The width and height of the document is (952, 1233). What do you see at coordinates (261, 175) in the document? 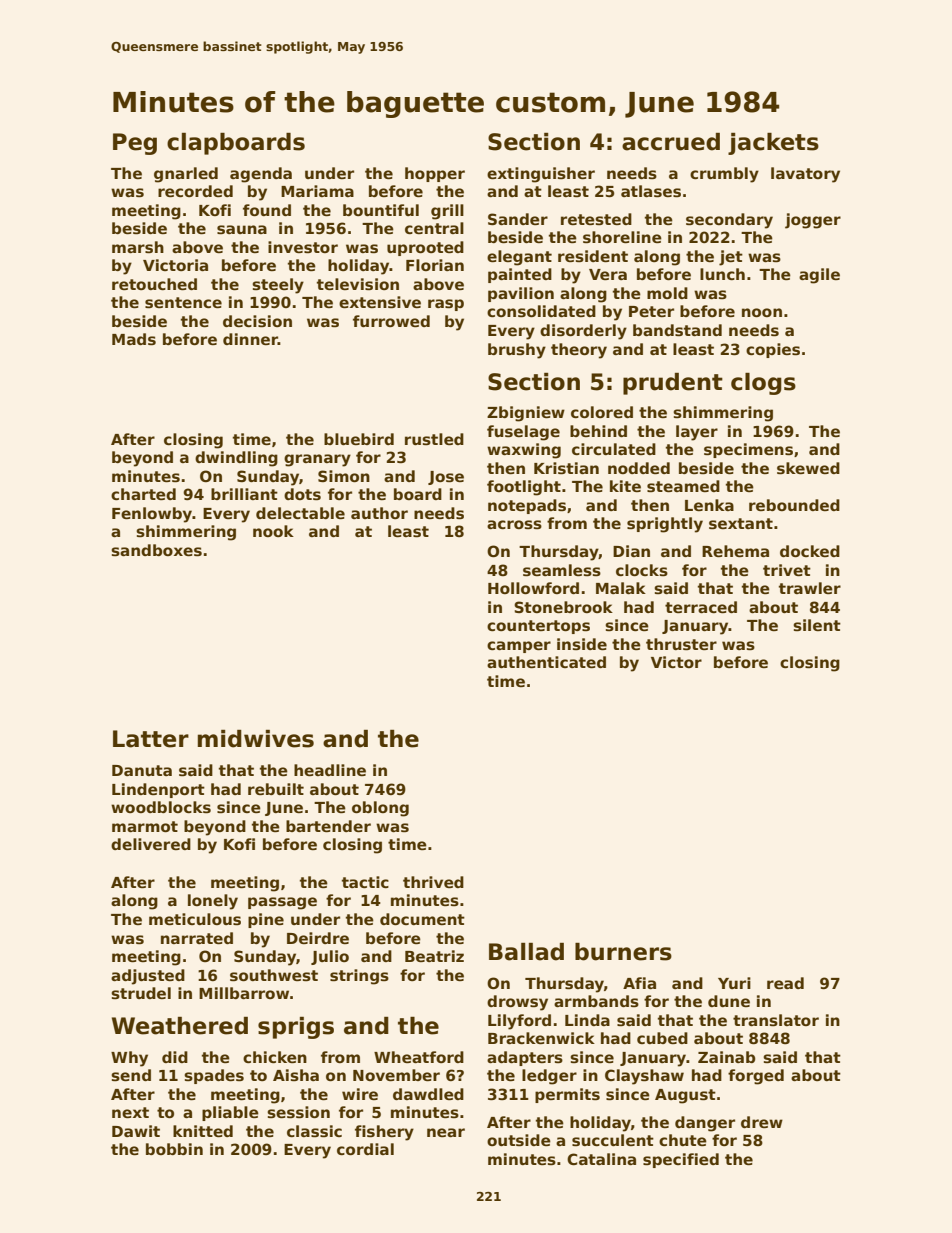
I see `agenda` at bounding box center [261, 175].
